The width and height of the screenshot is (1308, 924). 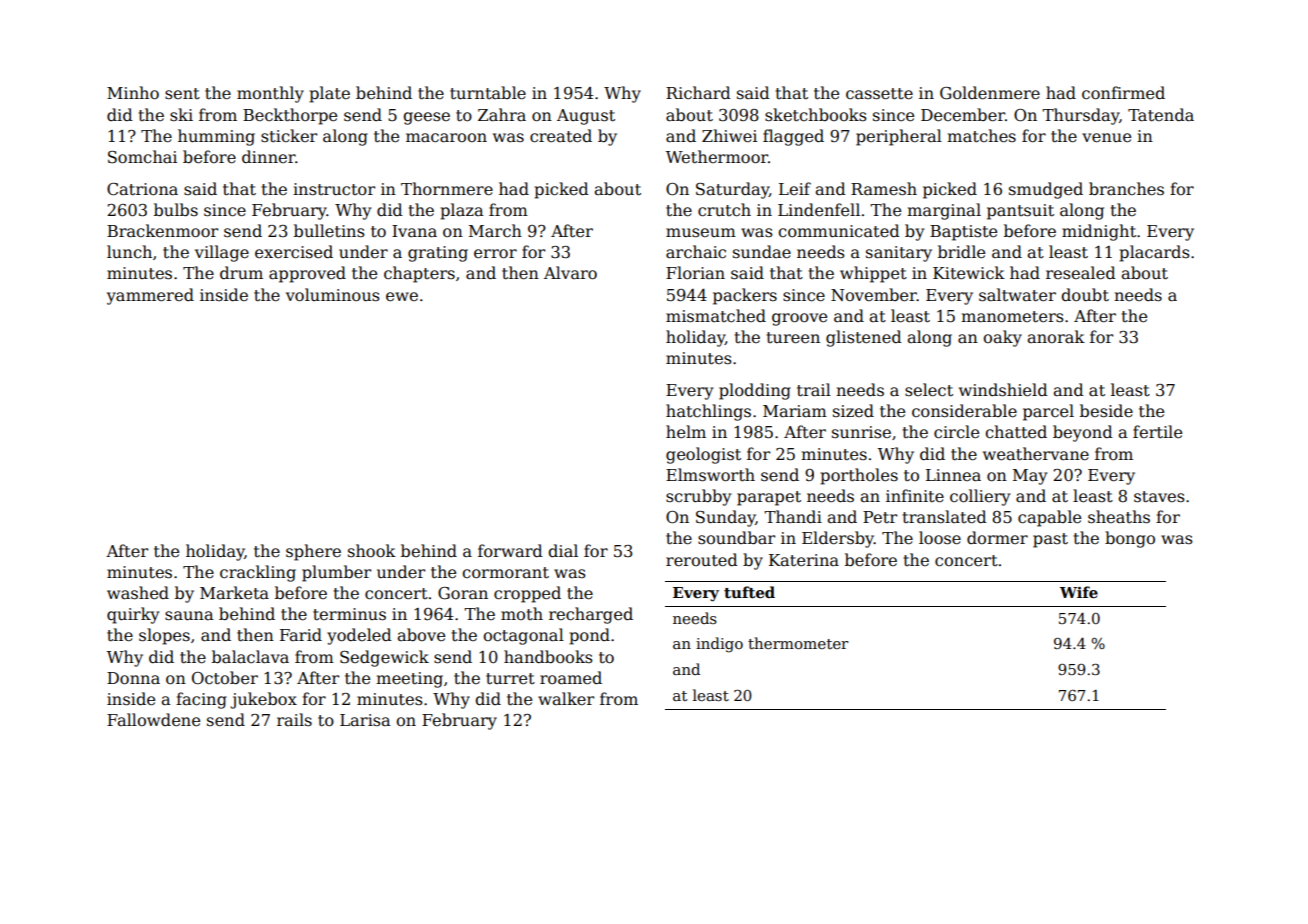 I want to click on drum, so click(x=241, y=272).
